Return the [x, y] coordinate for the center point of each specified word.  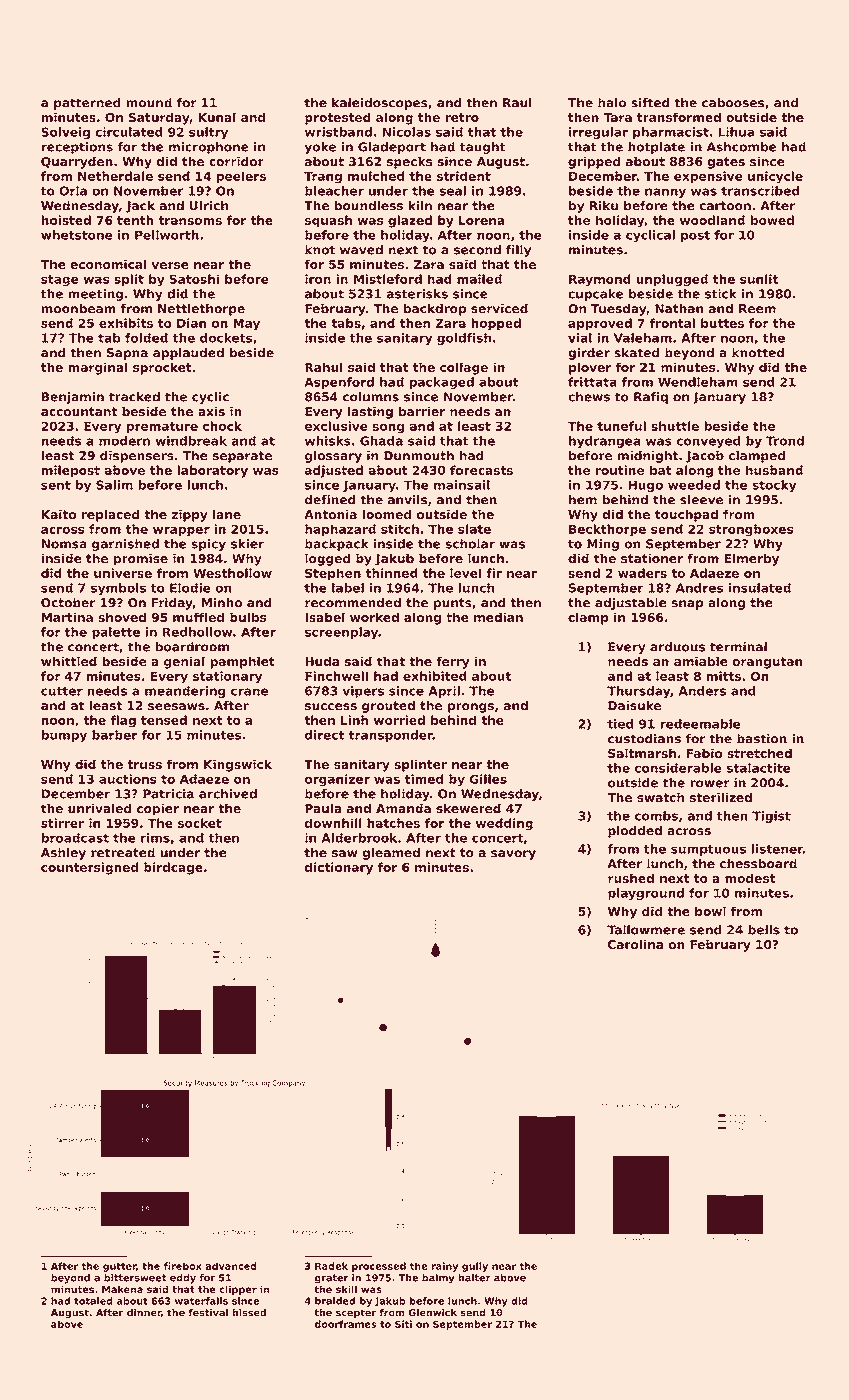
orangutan [767, 663]
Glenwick [432, 1312]
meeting [95, 295]
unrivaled [100, 808]
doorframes [345, 1324]
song [388, 429]
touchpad [686, 515]
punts [453, 604]
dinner [144, 1312]
